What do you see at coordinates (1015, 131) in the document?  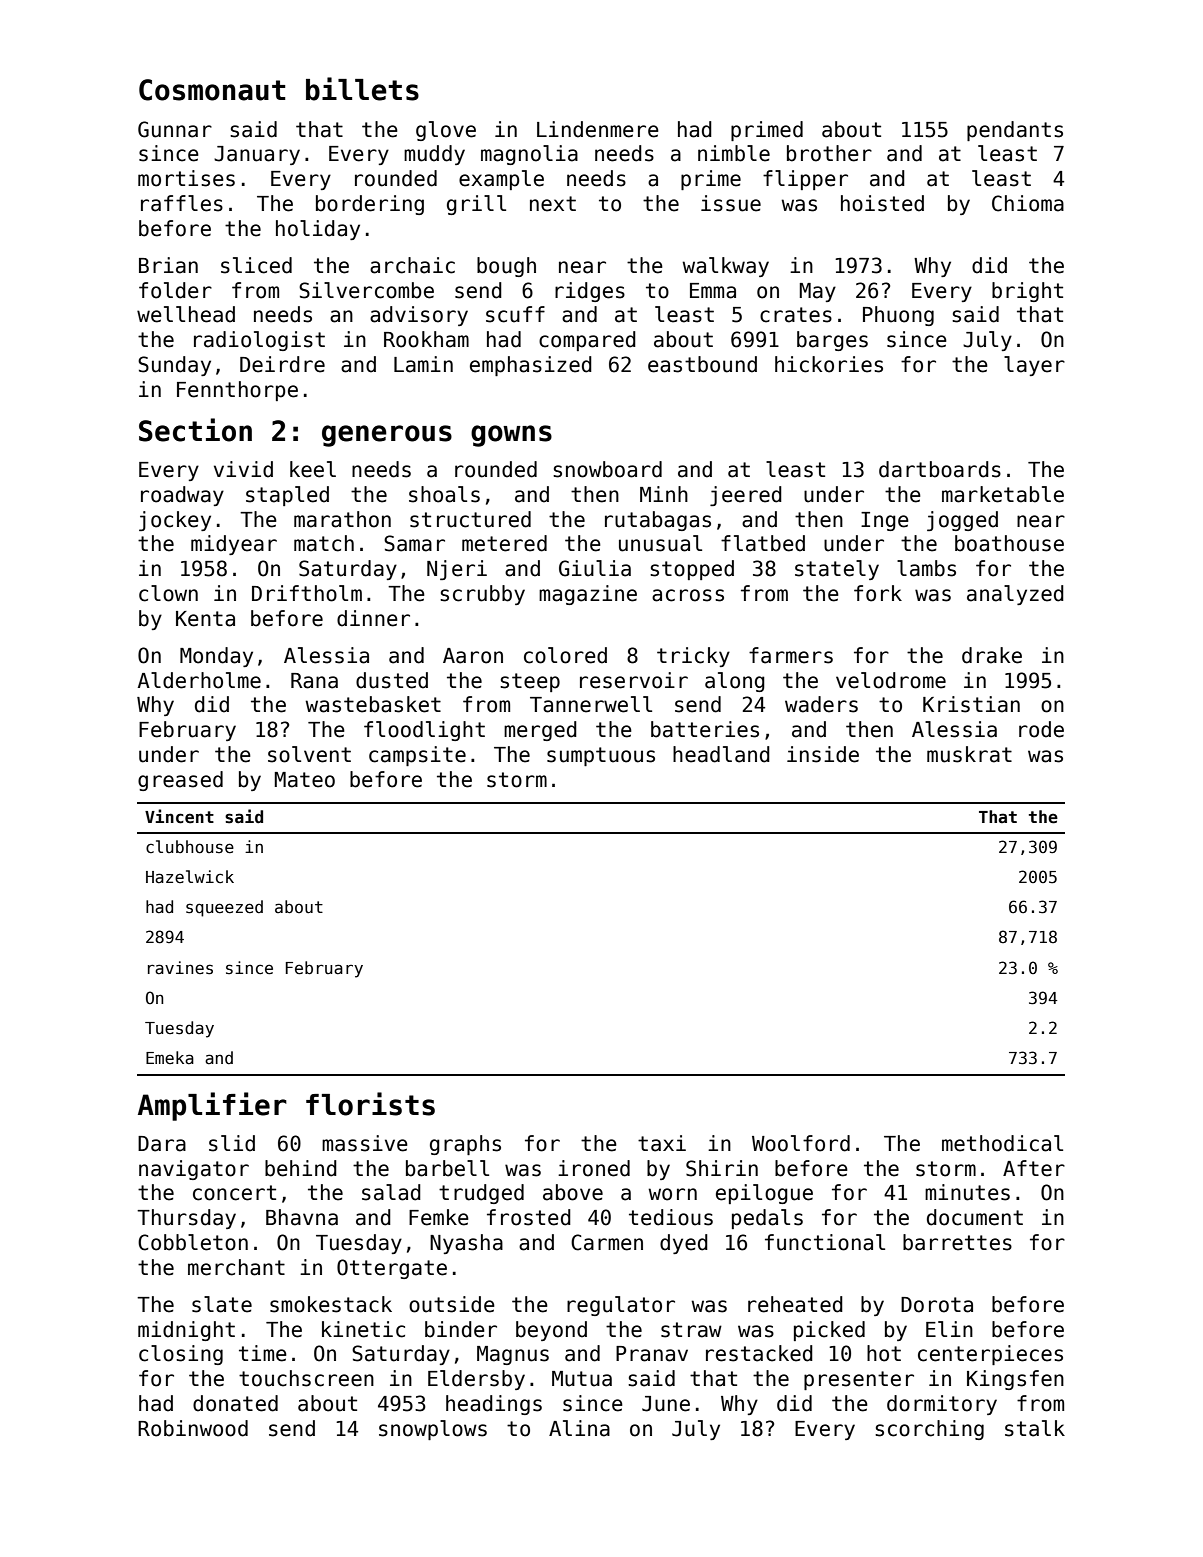 I see `pendants` at bounding box center [1015, 131].
